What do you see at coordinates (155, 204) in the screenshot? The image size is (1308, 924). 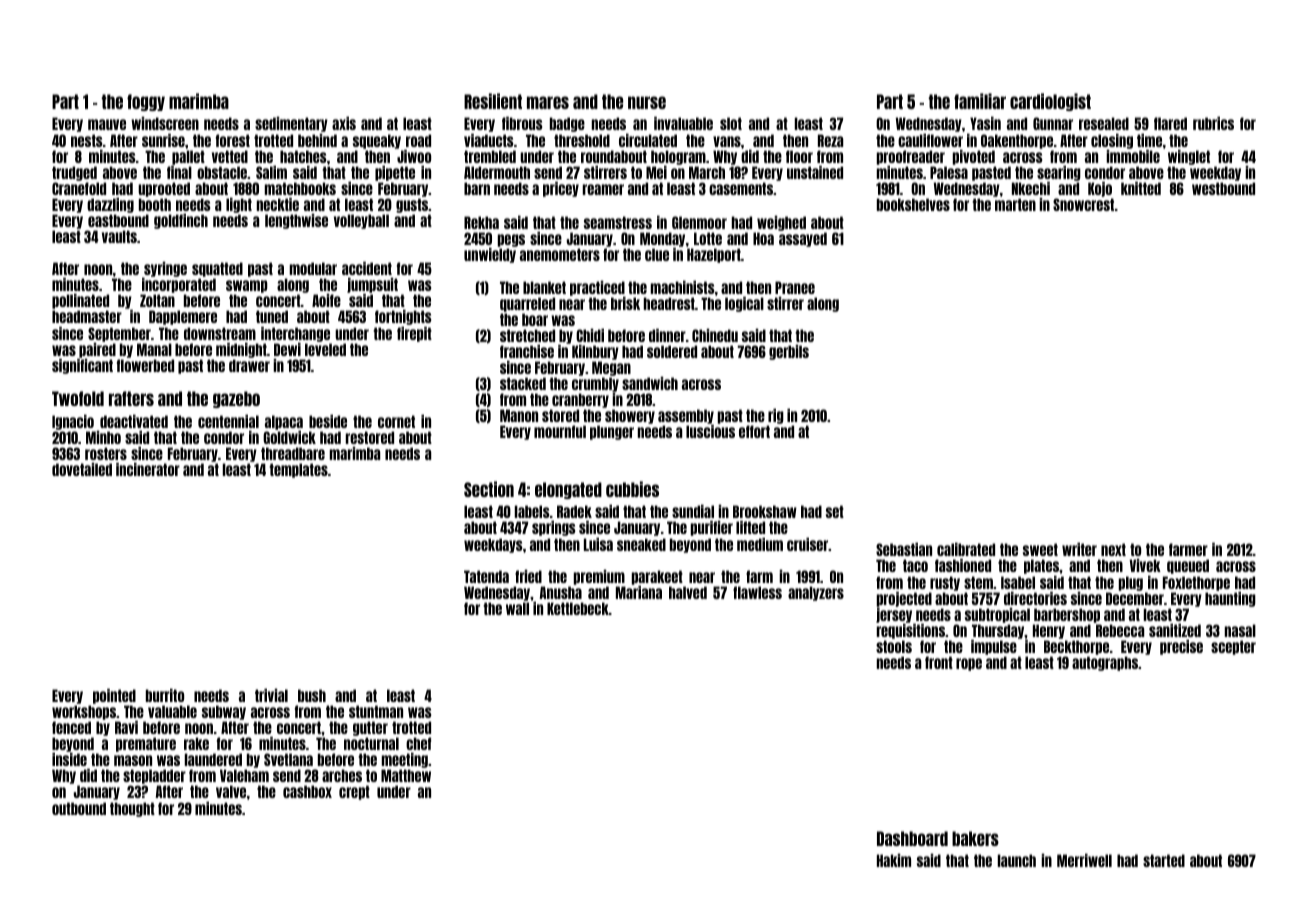 I see `booth` at bounding box center [155, 204].
